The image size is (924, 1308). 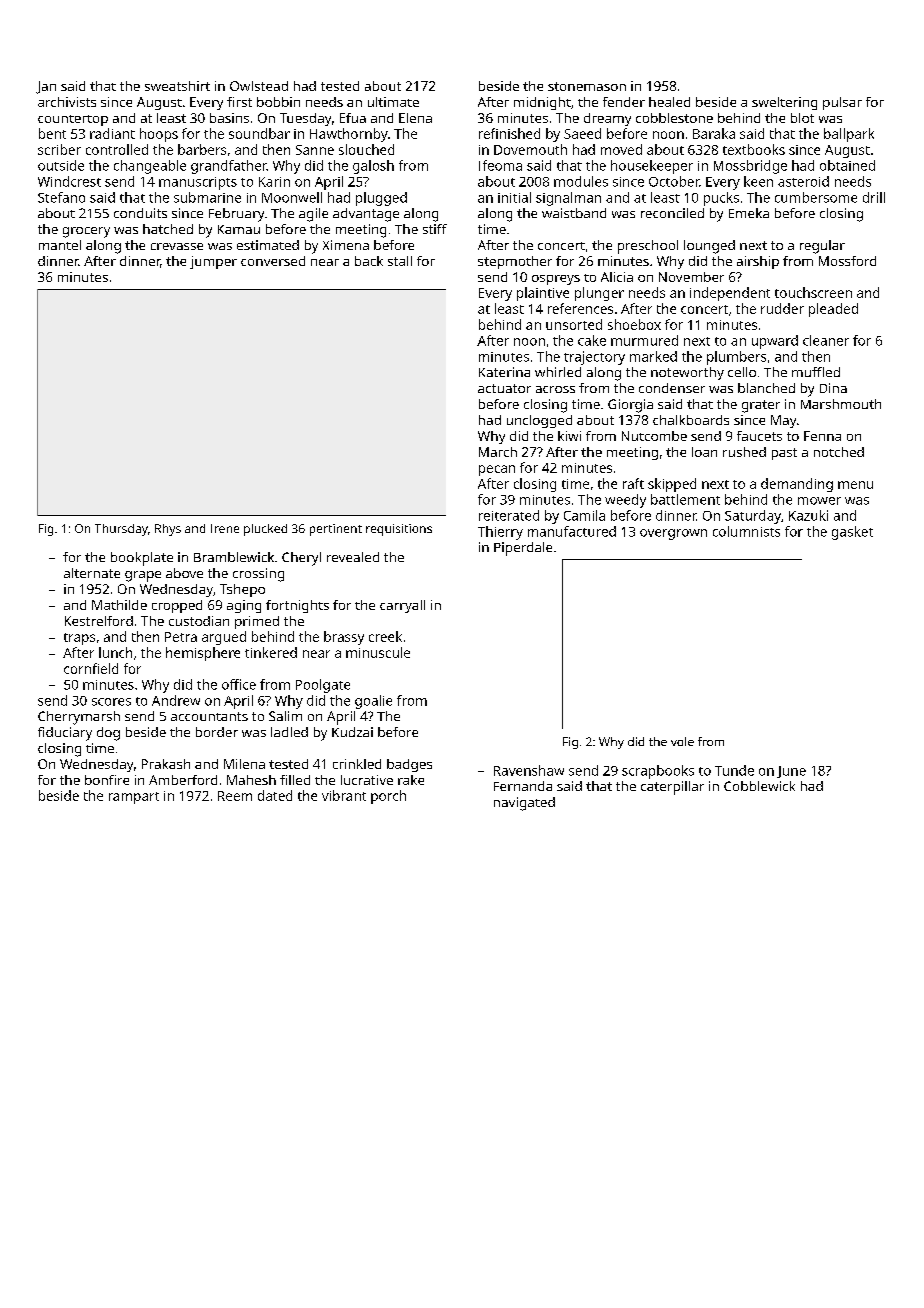 What do you see at coordinates (669, 102) in the document?
I see `healed` at bounding box center [669, 102].
